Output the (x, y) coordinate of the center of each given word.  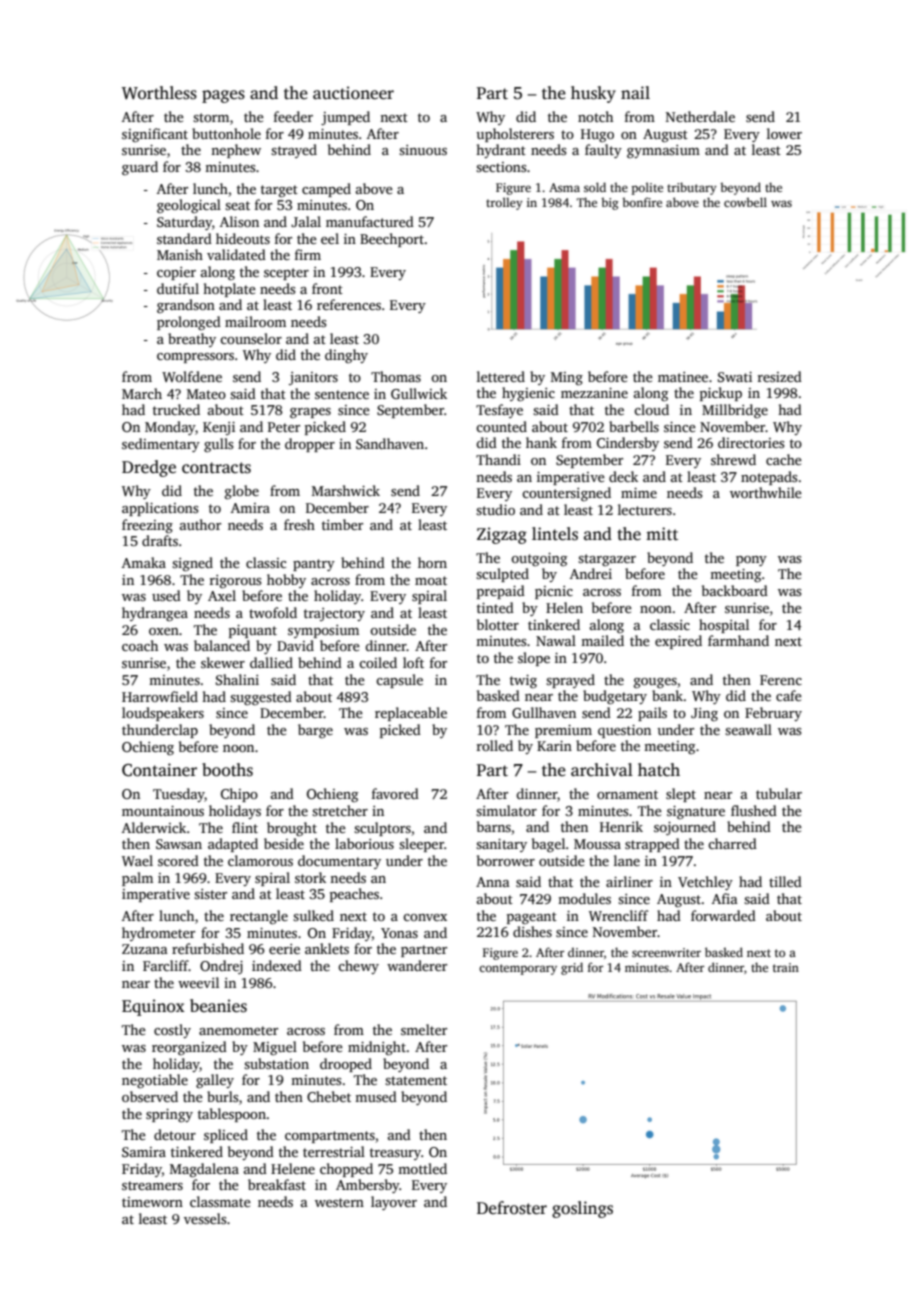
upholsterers (515, 135)
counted (501, 426)
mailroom (255, 321)
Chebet (329, 1096)
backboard (735, 590)
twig (523, 681)
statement (416, 1080)
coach (140, 645)
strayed (294, 151)
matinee (683, 377)
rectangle (259, 917)
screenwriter (666, 952)
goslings (582, 1209)
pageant (532, 918)
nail (635, 92)
